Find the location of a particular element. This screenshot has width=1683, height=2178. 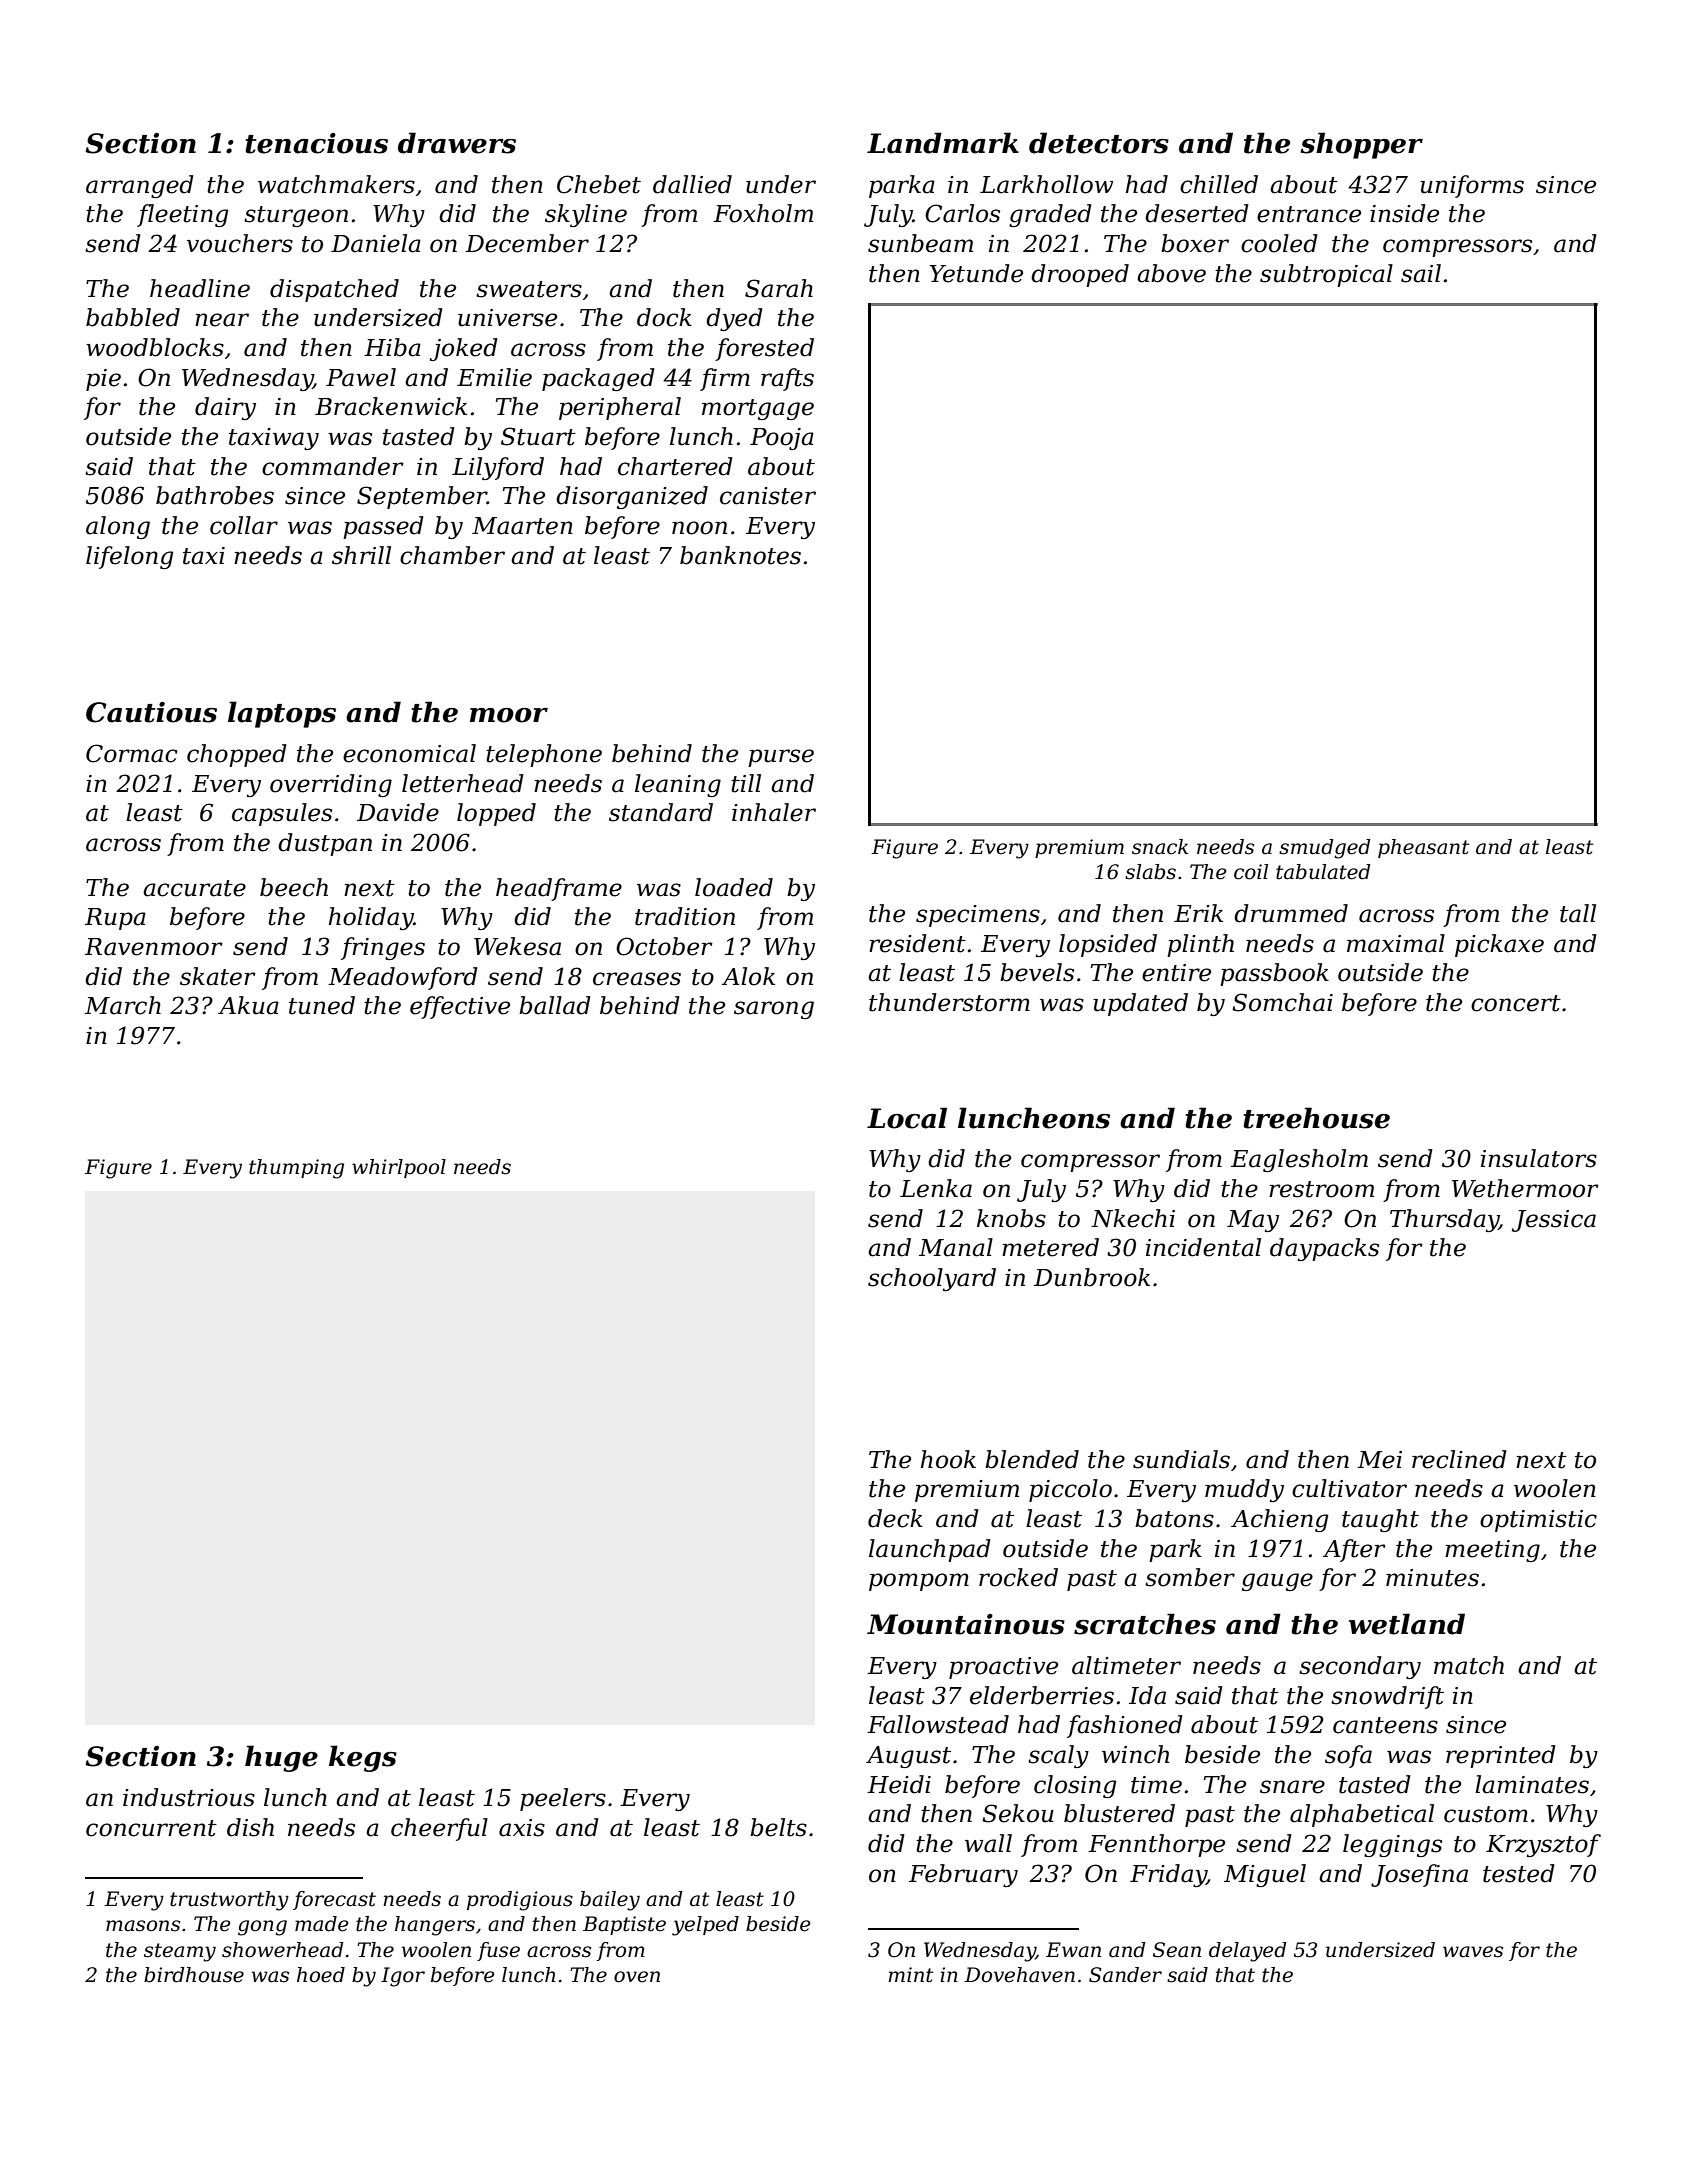

mint is located at coordinates (910, 1975).
